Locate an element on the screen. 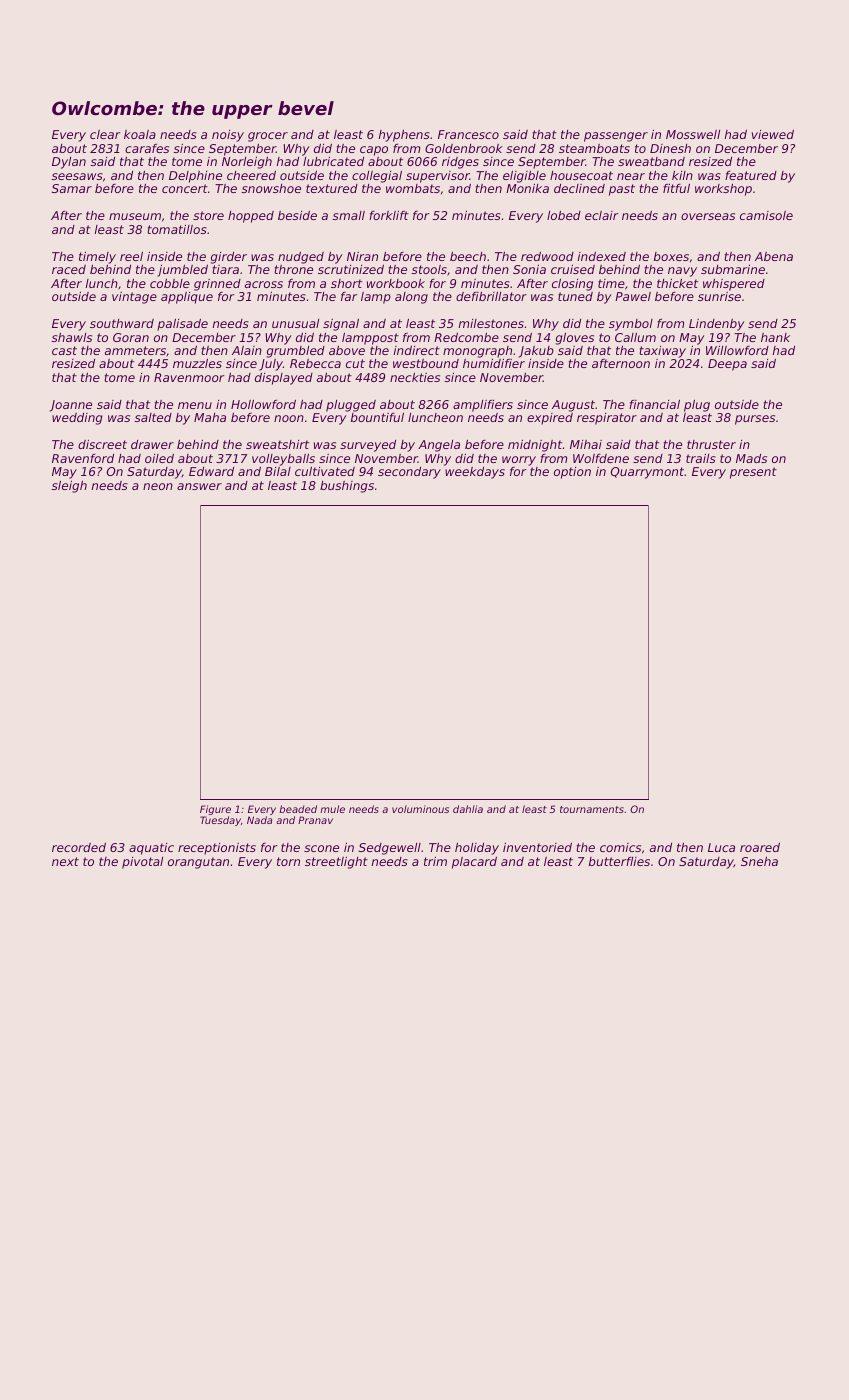 This screenshot has width=849, height=1400. weekdays is located at coordinates (475, 473).
